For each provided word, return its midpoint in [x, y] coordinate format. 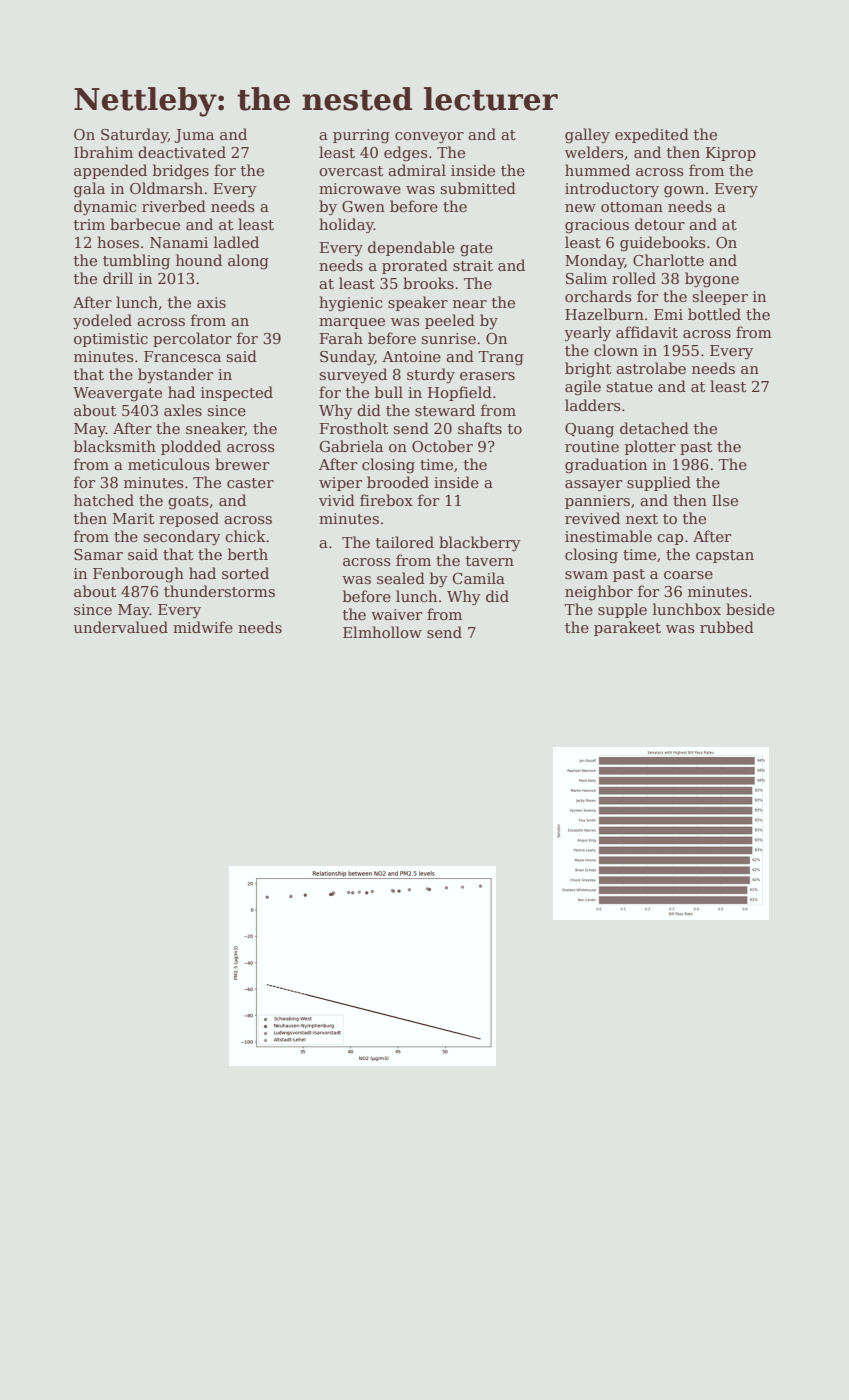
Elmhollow [382, 632]
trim [89, 224]
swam [586, 575]
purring [361, 136]
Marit [133, 518]
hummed [597, 170]
